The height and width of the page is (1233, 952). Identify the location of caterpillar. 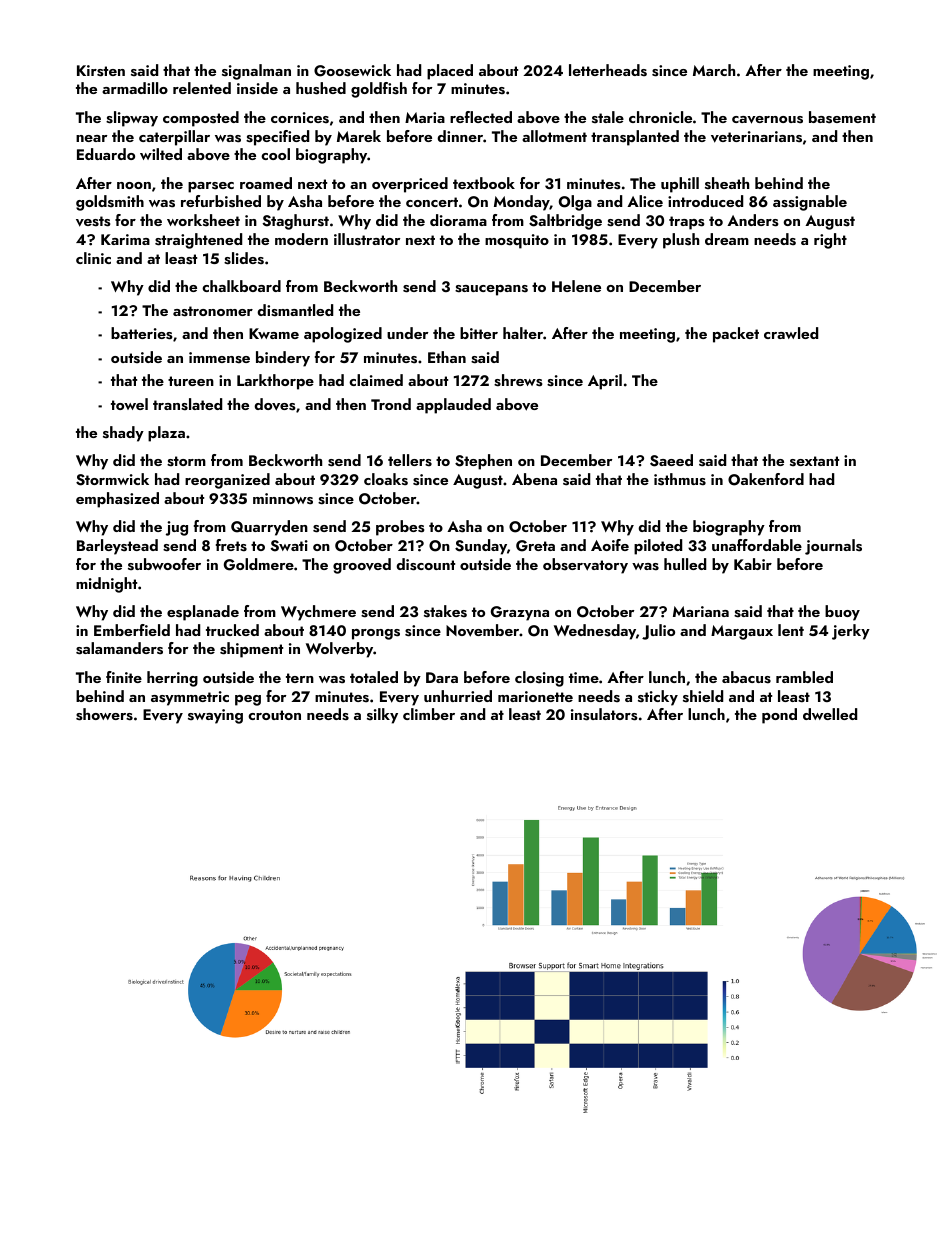
(174, 138).
